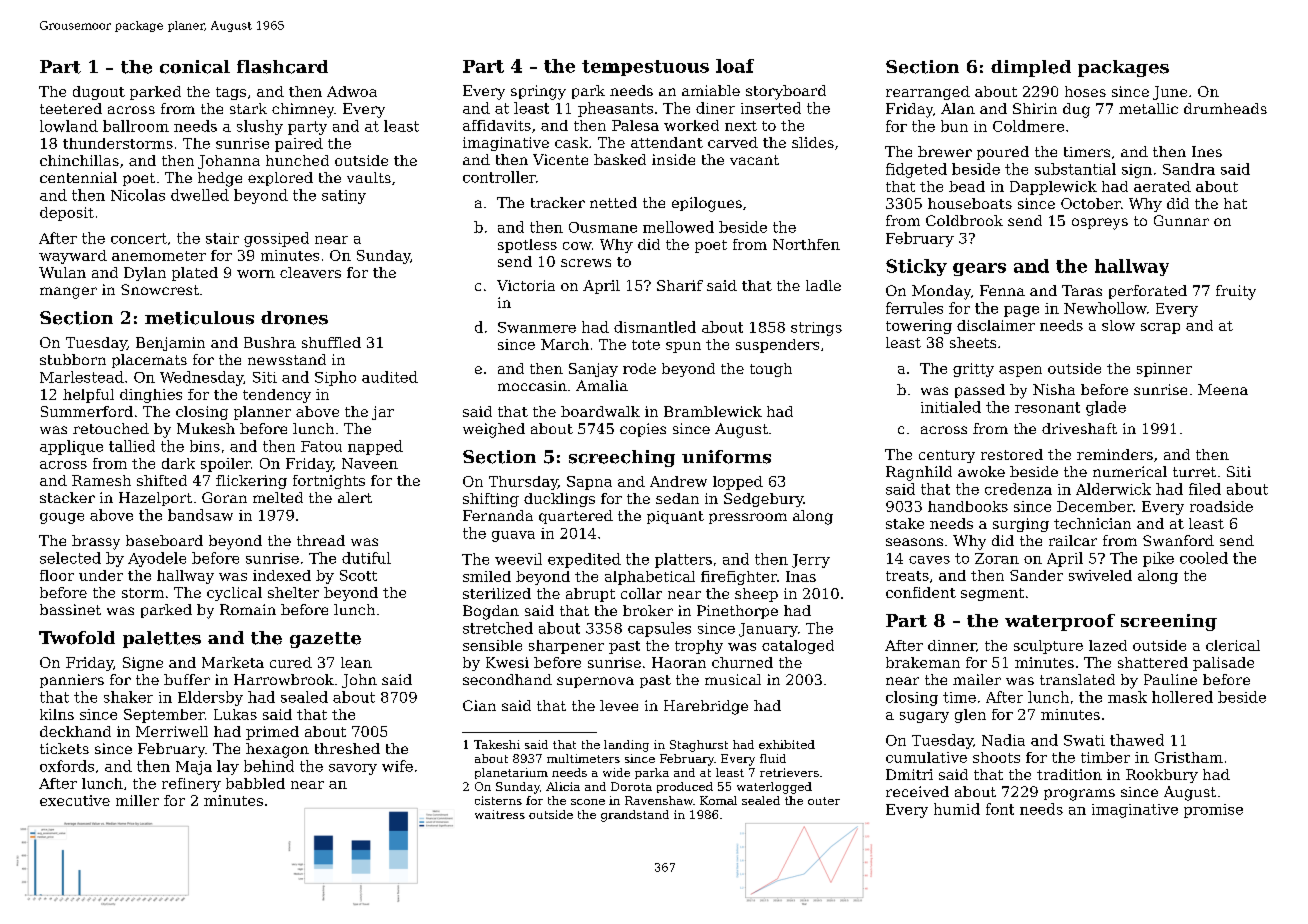 Image resolution: width=1308 pixels, height=924 pixels. What do you see at coordinates (997, 558) in the image?
I see `Zoran` at bounding box center [997, 558].
